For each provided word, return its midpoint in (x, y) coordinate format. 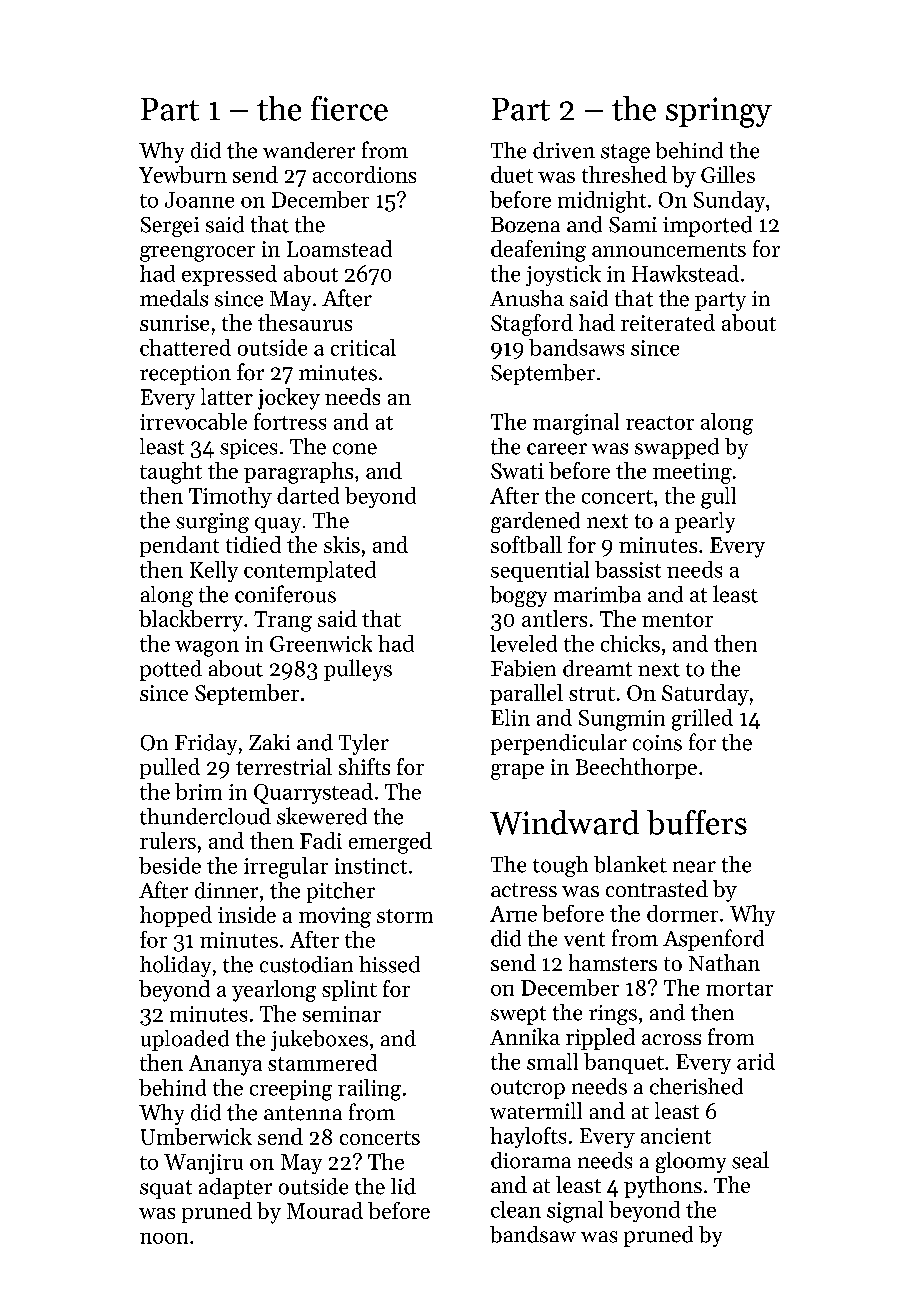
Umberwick (196, 1136)
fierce (349, 108)
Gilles (728, 174)
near (694, 867)
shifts (364, 766)
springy (719, 112)
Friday (206, 744)
